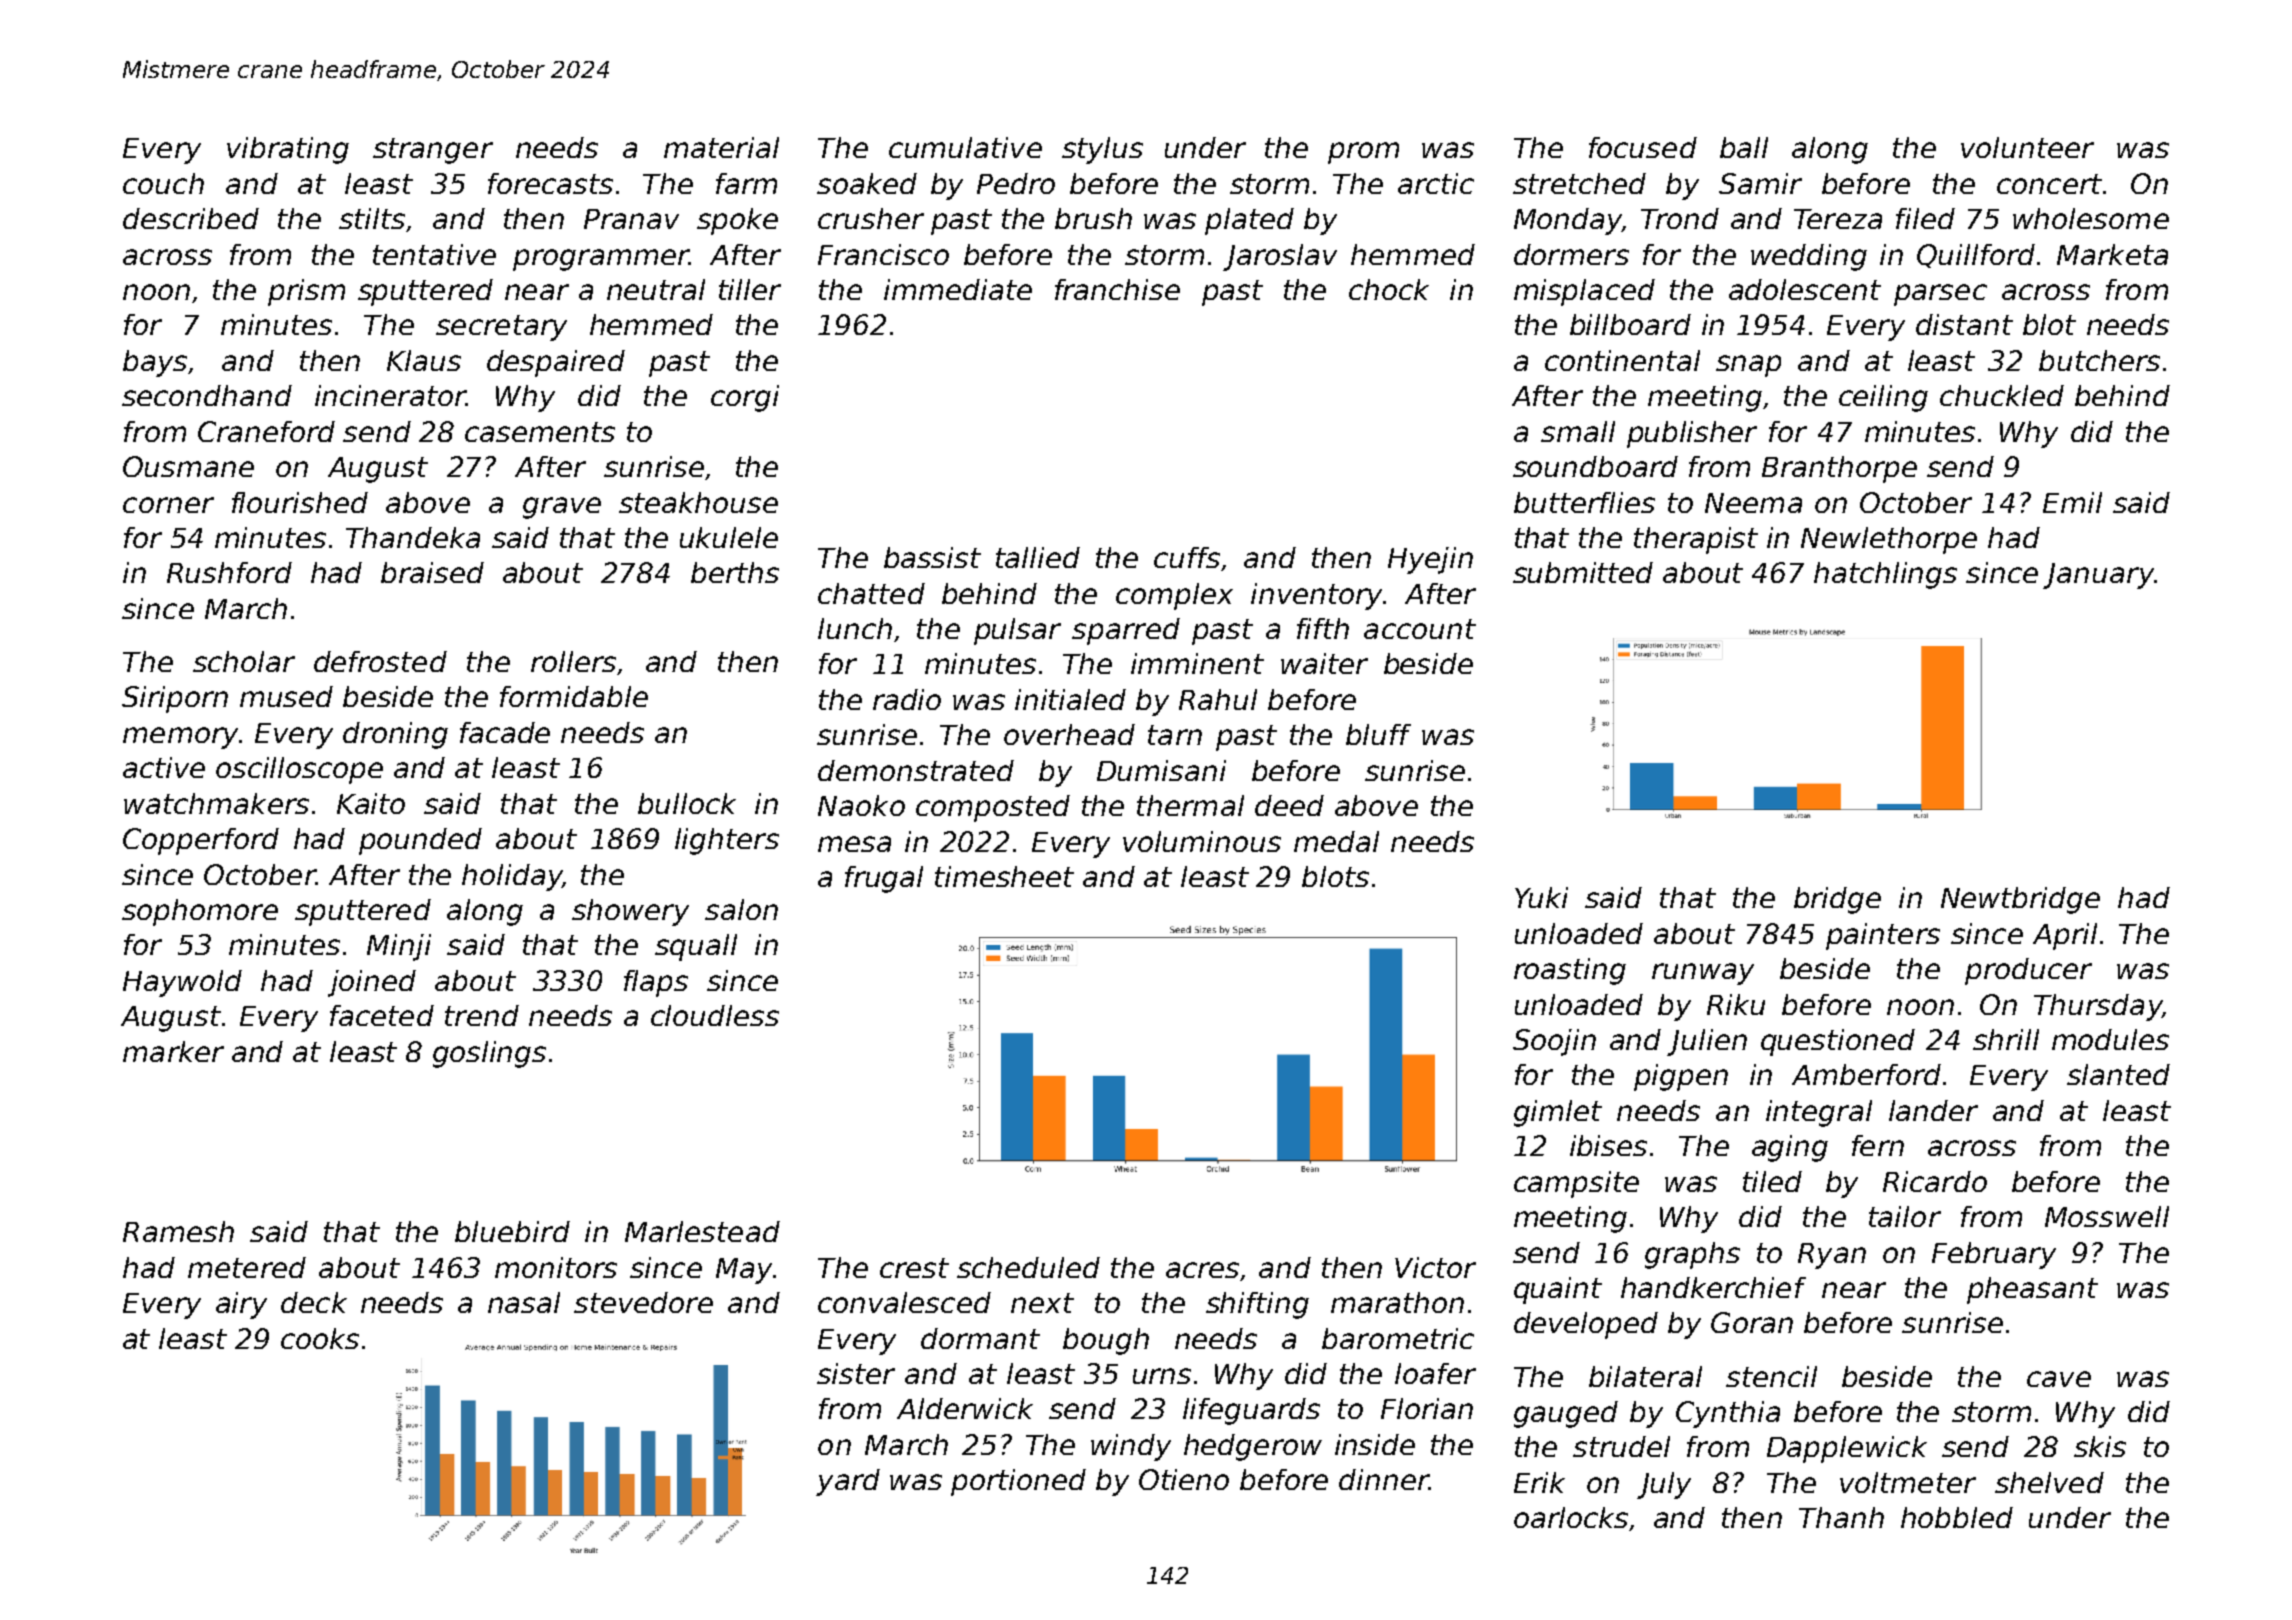  I want to click on ball, so click(1744, 147).
